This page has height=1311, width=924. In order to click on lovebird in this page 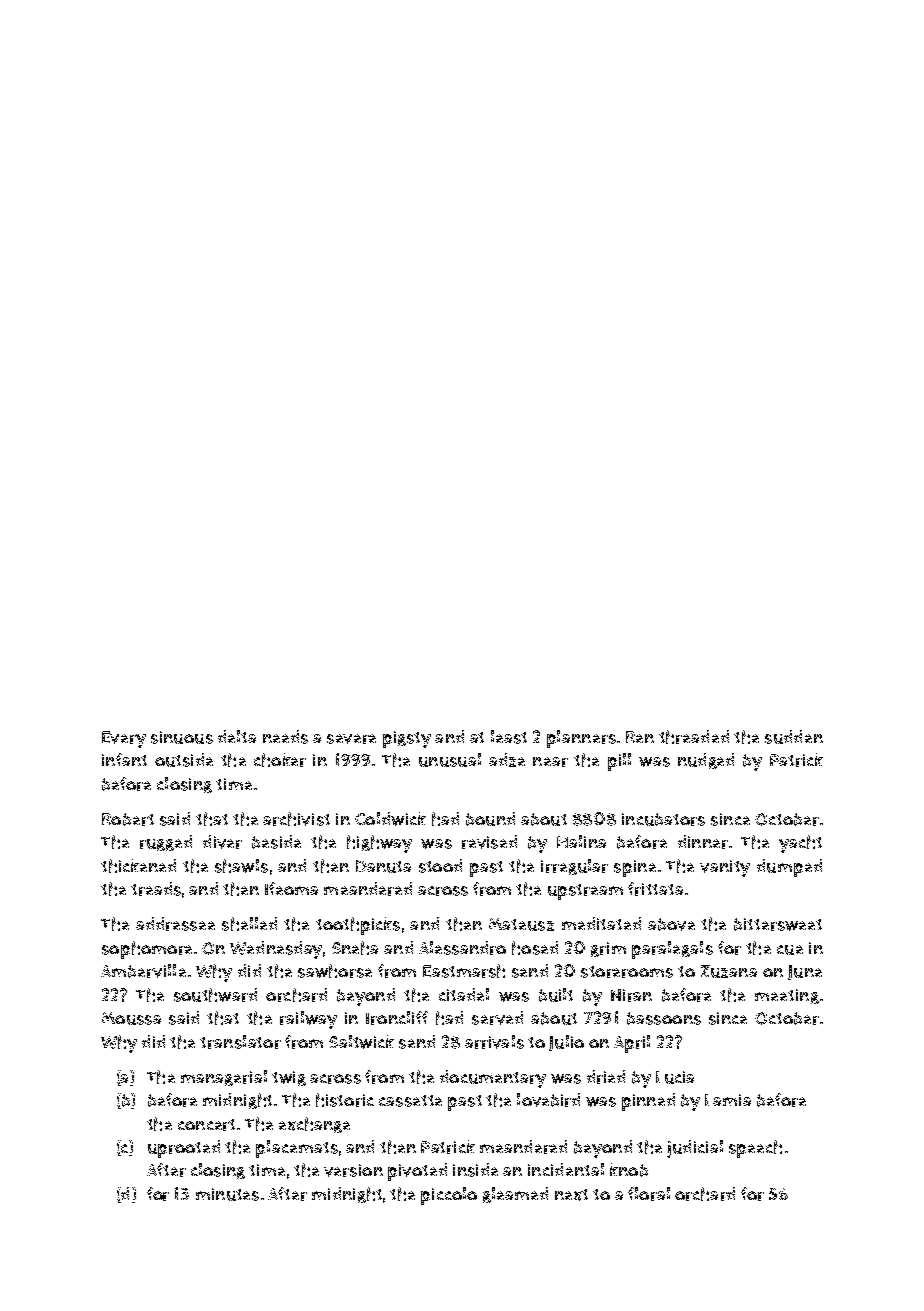, I will do `click(548, 1100)`.
